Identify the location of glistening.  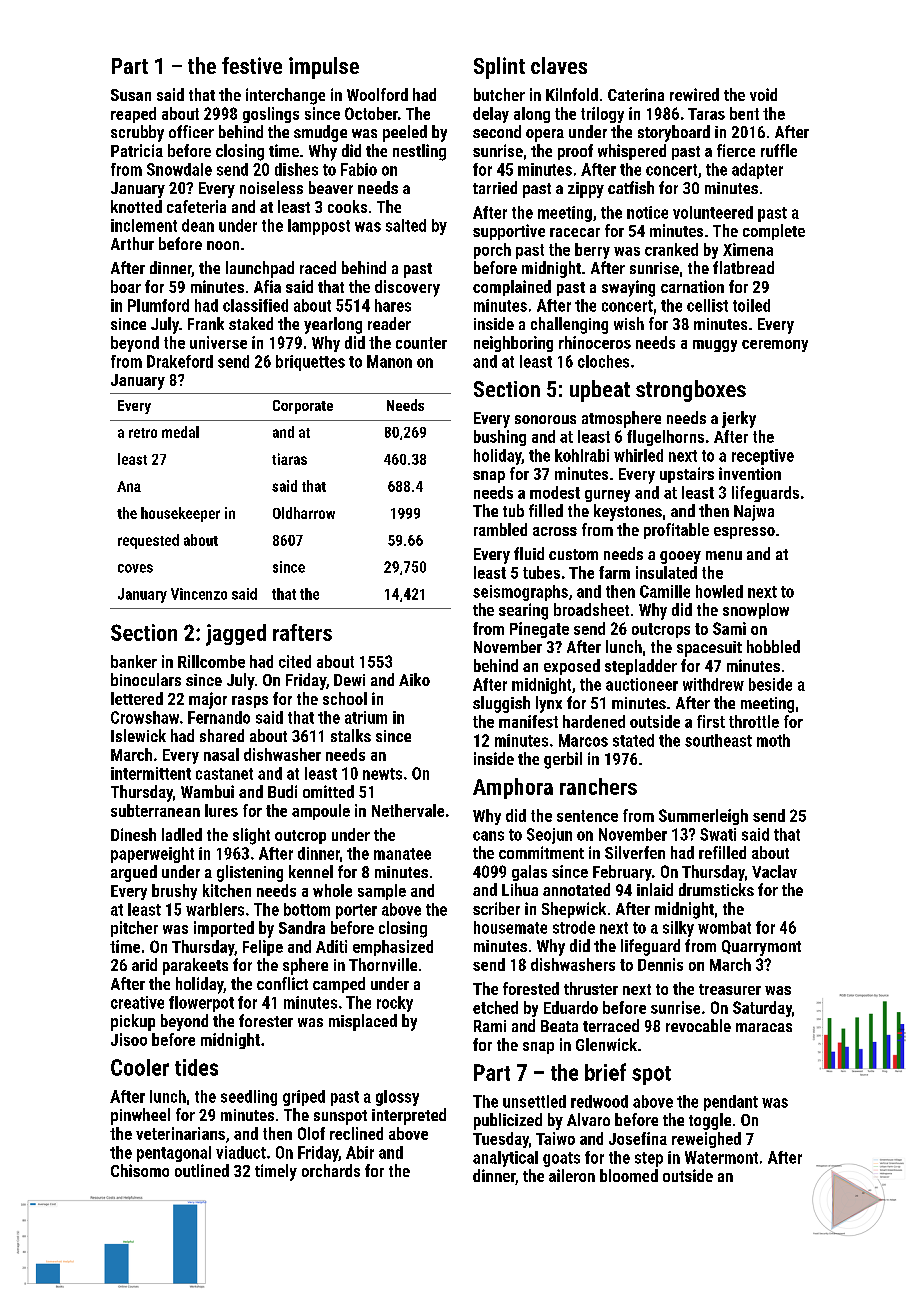
(250, 873).
